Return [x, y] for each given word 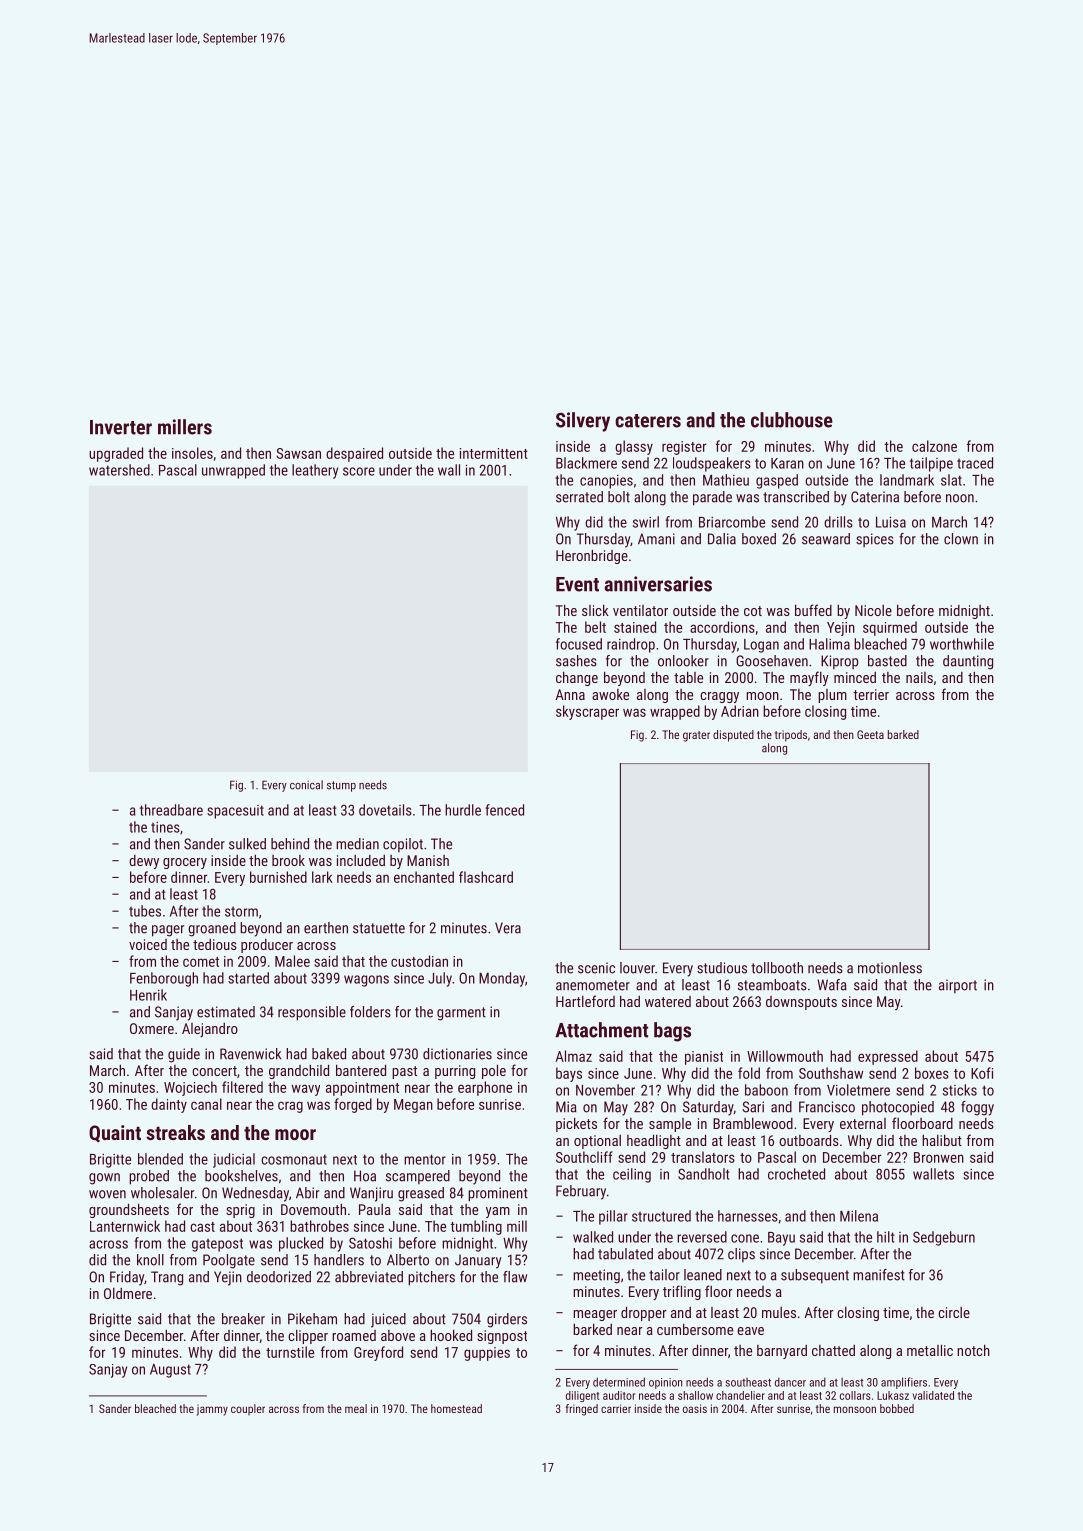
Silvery [583, 422]
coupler [248, 1409]
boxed [759, 539]
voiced [148, 944]
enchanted [424, 877]
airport [958, 986]
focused [579, 644]
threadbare [171, 810]
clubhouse [792, 420]
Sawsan [298, 453]
